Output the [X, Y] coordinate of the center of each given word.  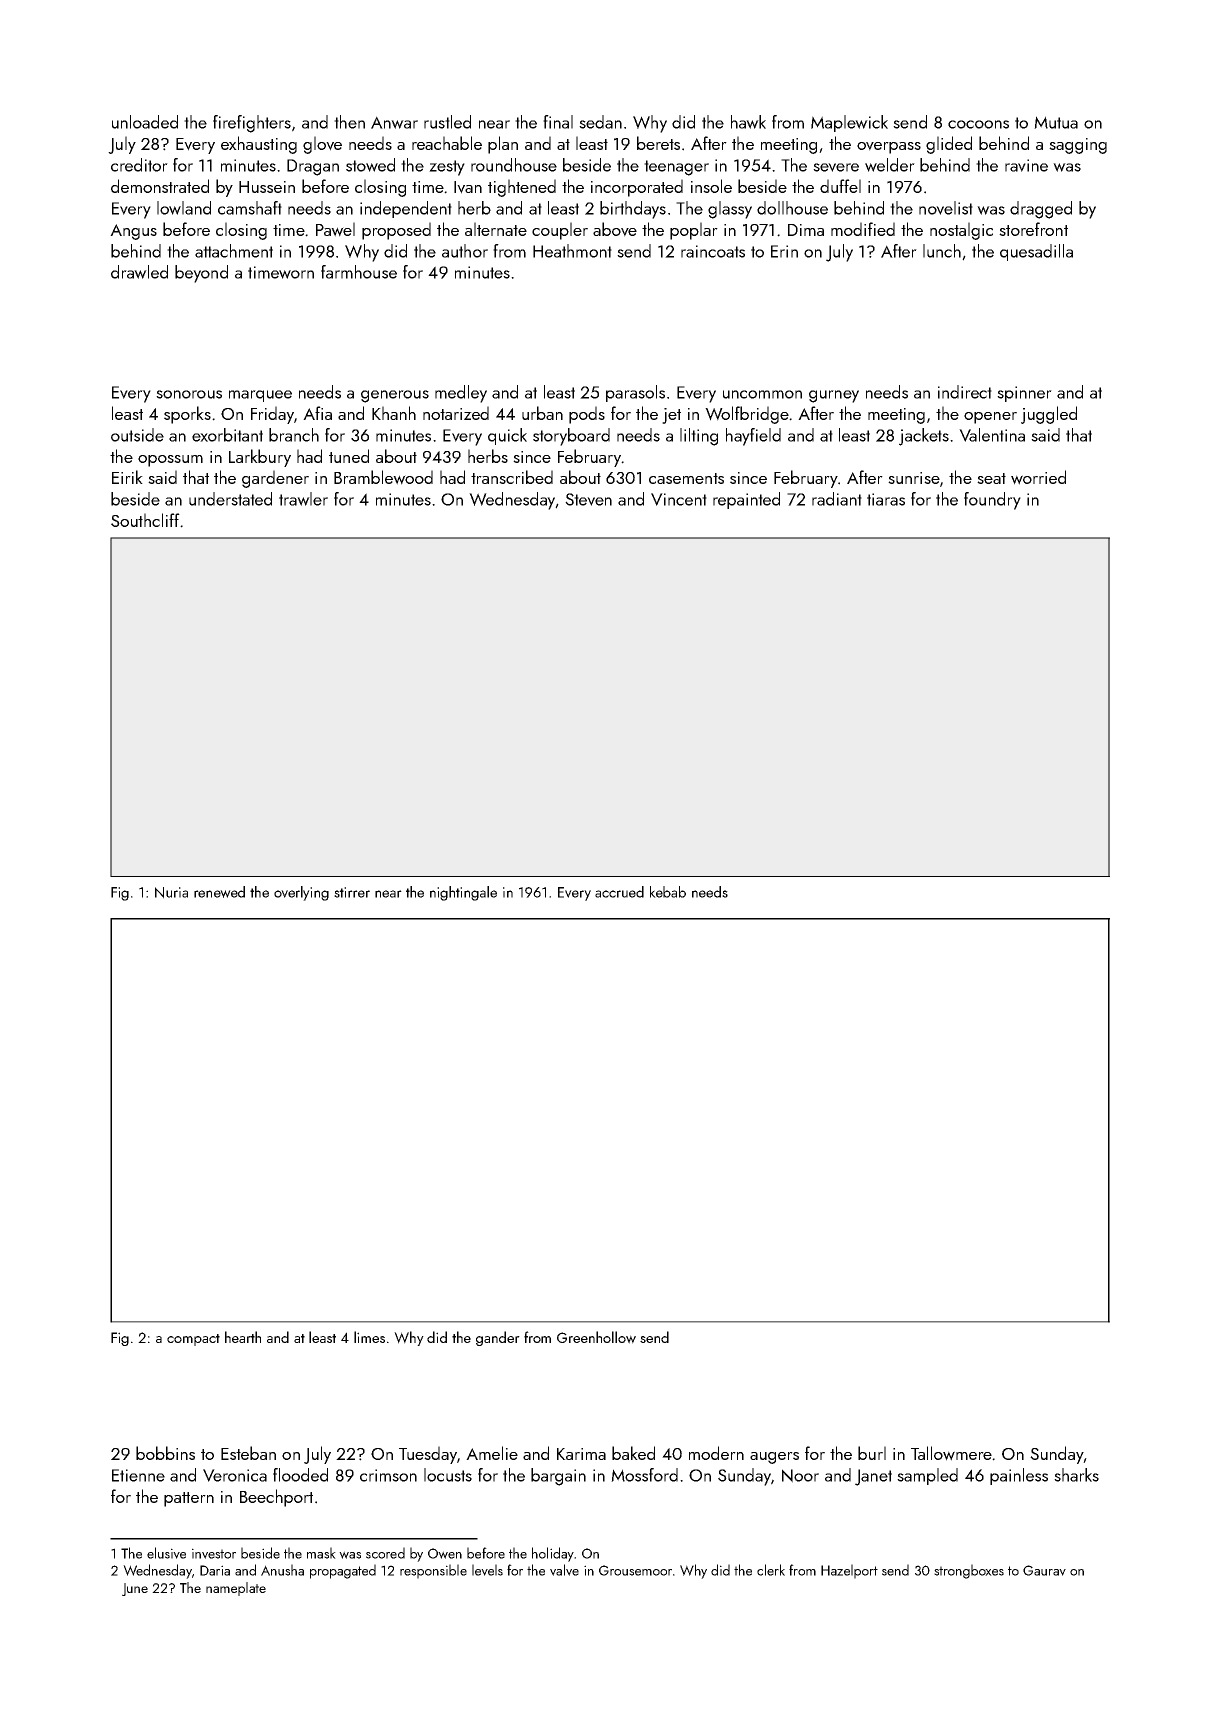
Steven [588, 499]
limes [369, 1337]
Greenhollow [596, 1337]
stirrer [352, 892]
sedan [600, 122]
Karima [581, 1454]
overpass [889, 148]
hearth [243, 1337]
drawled [139, 272]
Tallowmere [951, 1453]
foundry [992, 501]
